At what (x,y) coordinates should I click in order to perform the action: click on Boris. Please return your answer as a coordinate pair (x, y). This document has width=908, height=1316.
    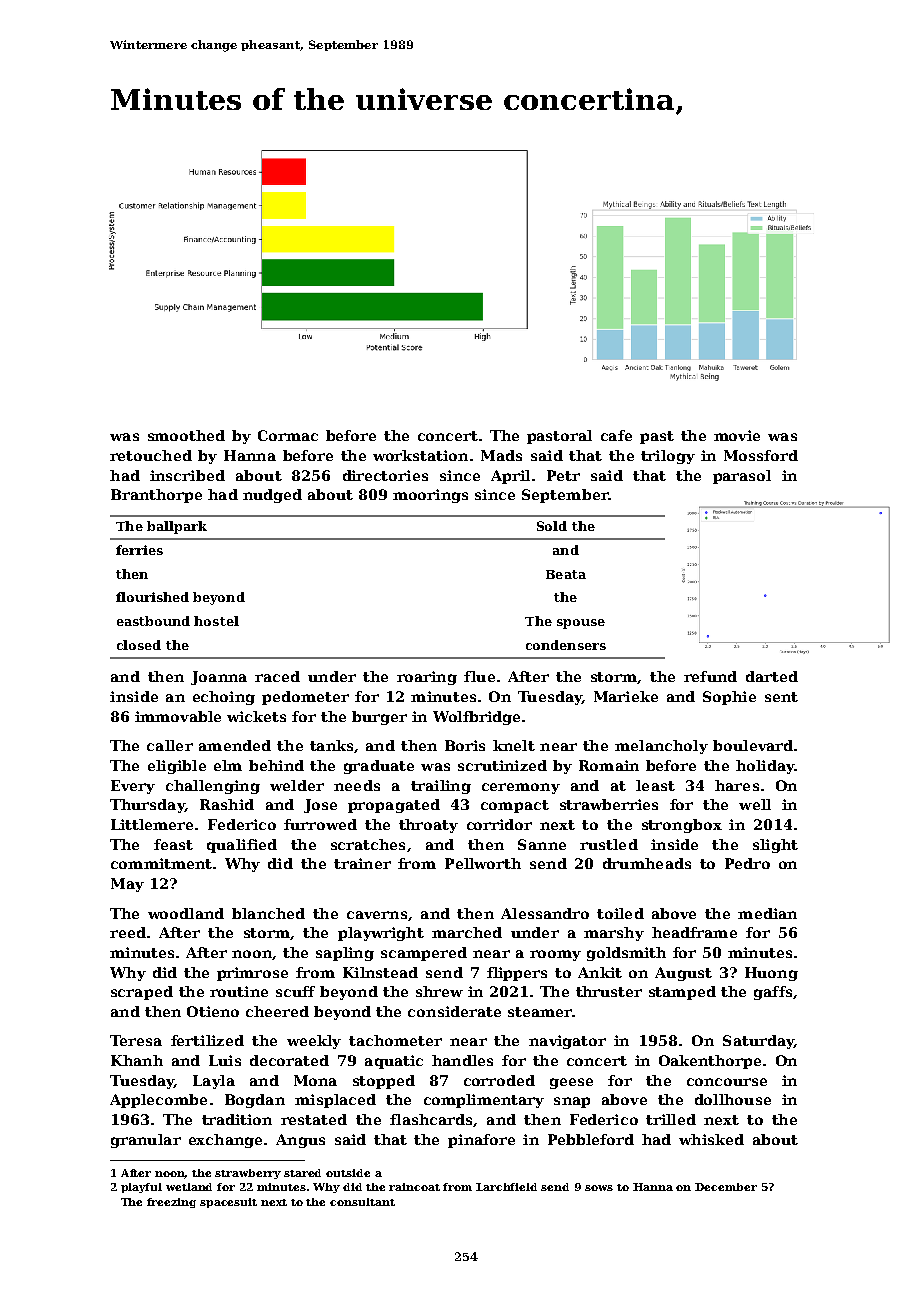
    Looking at the image, I should click on (465, 745).
